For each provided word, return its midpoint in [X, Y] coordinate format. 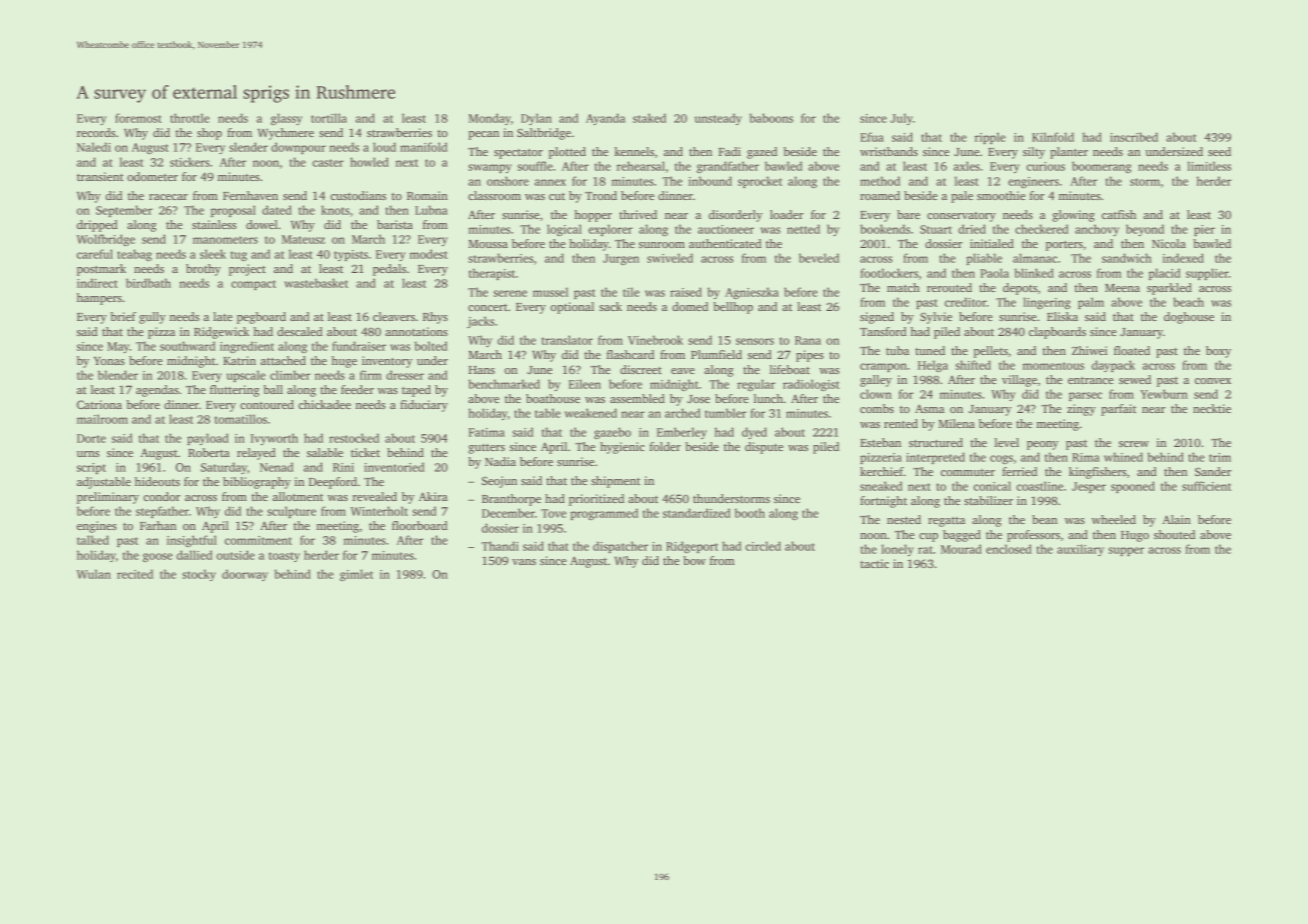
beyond [1145, 230]
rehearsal [641, 166]
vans [524, 562]
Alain [1176, 519]
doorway [245, 575]
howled [369, 162]
